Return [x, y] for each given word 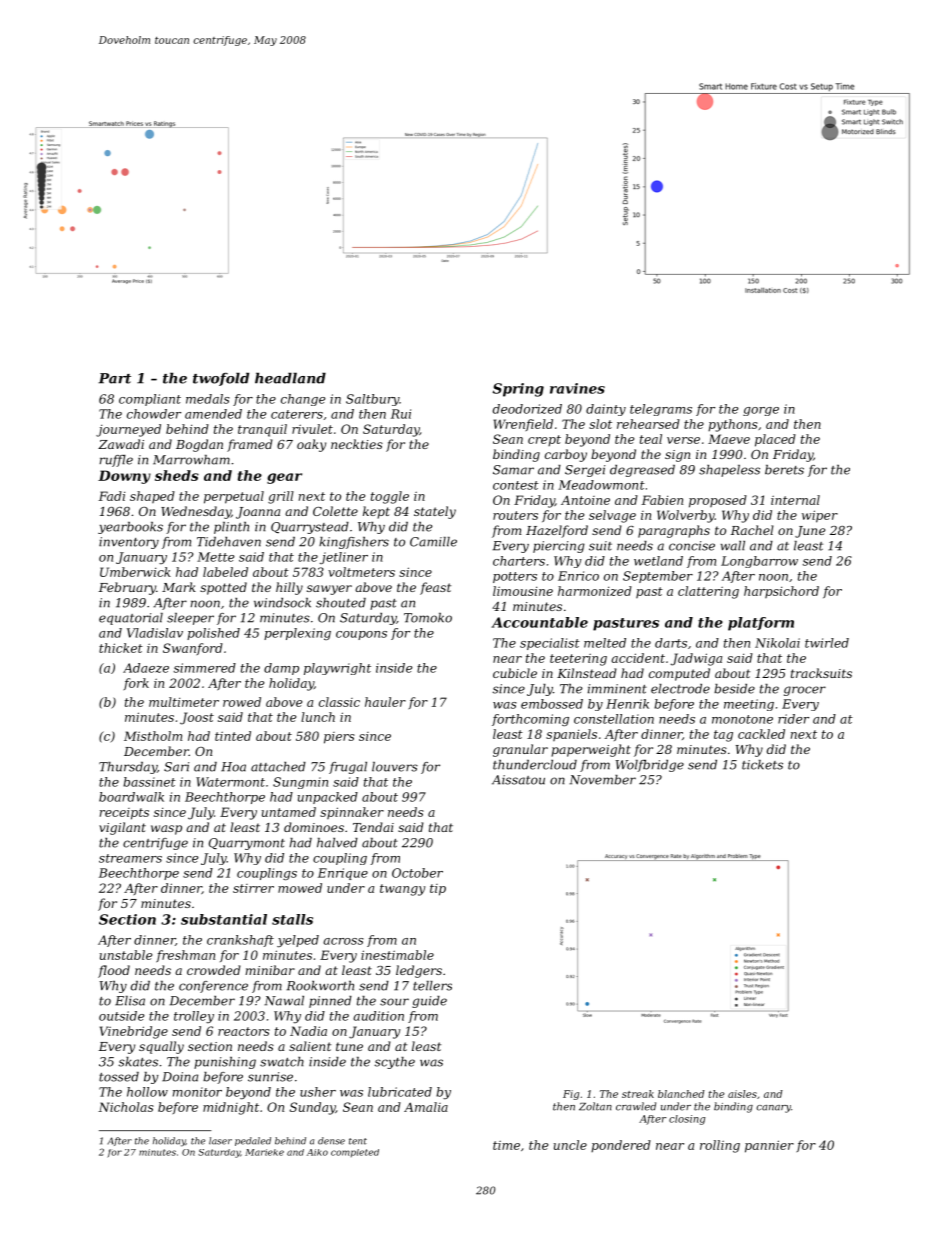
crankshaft [240, 941]
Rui [401, 414]
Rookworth [320, 986]
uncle [570, 1145]
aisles [742, 1094]
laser [220, 1141]
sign [677, 456]
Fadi [112, 496]
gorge [761, 411]
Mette [216, 557]
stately [435, 512]
